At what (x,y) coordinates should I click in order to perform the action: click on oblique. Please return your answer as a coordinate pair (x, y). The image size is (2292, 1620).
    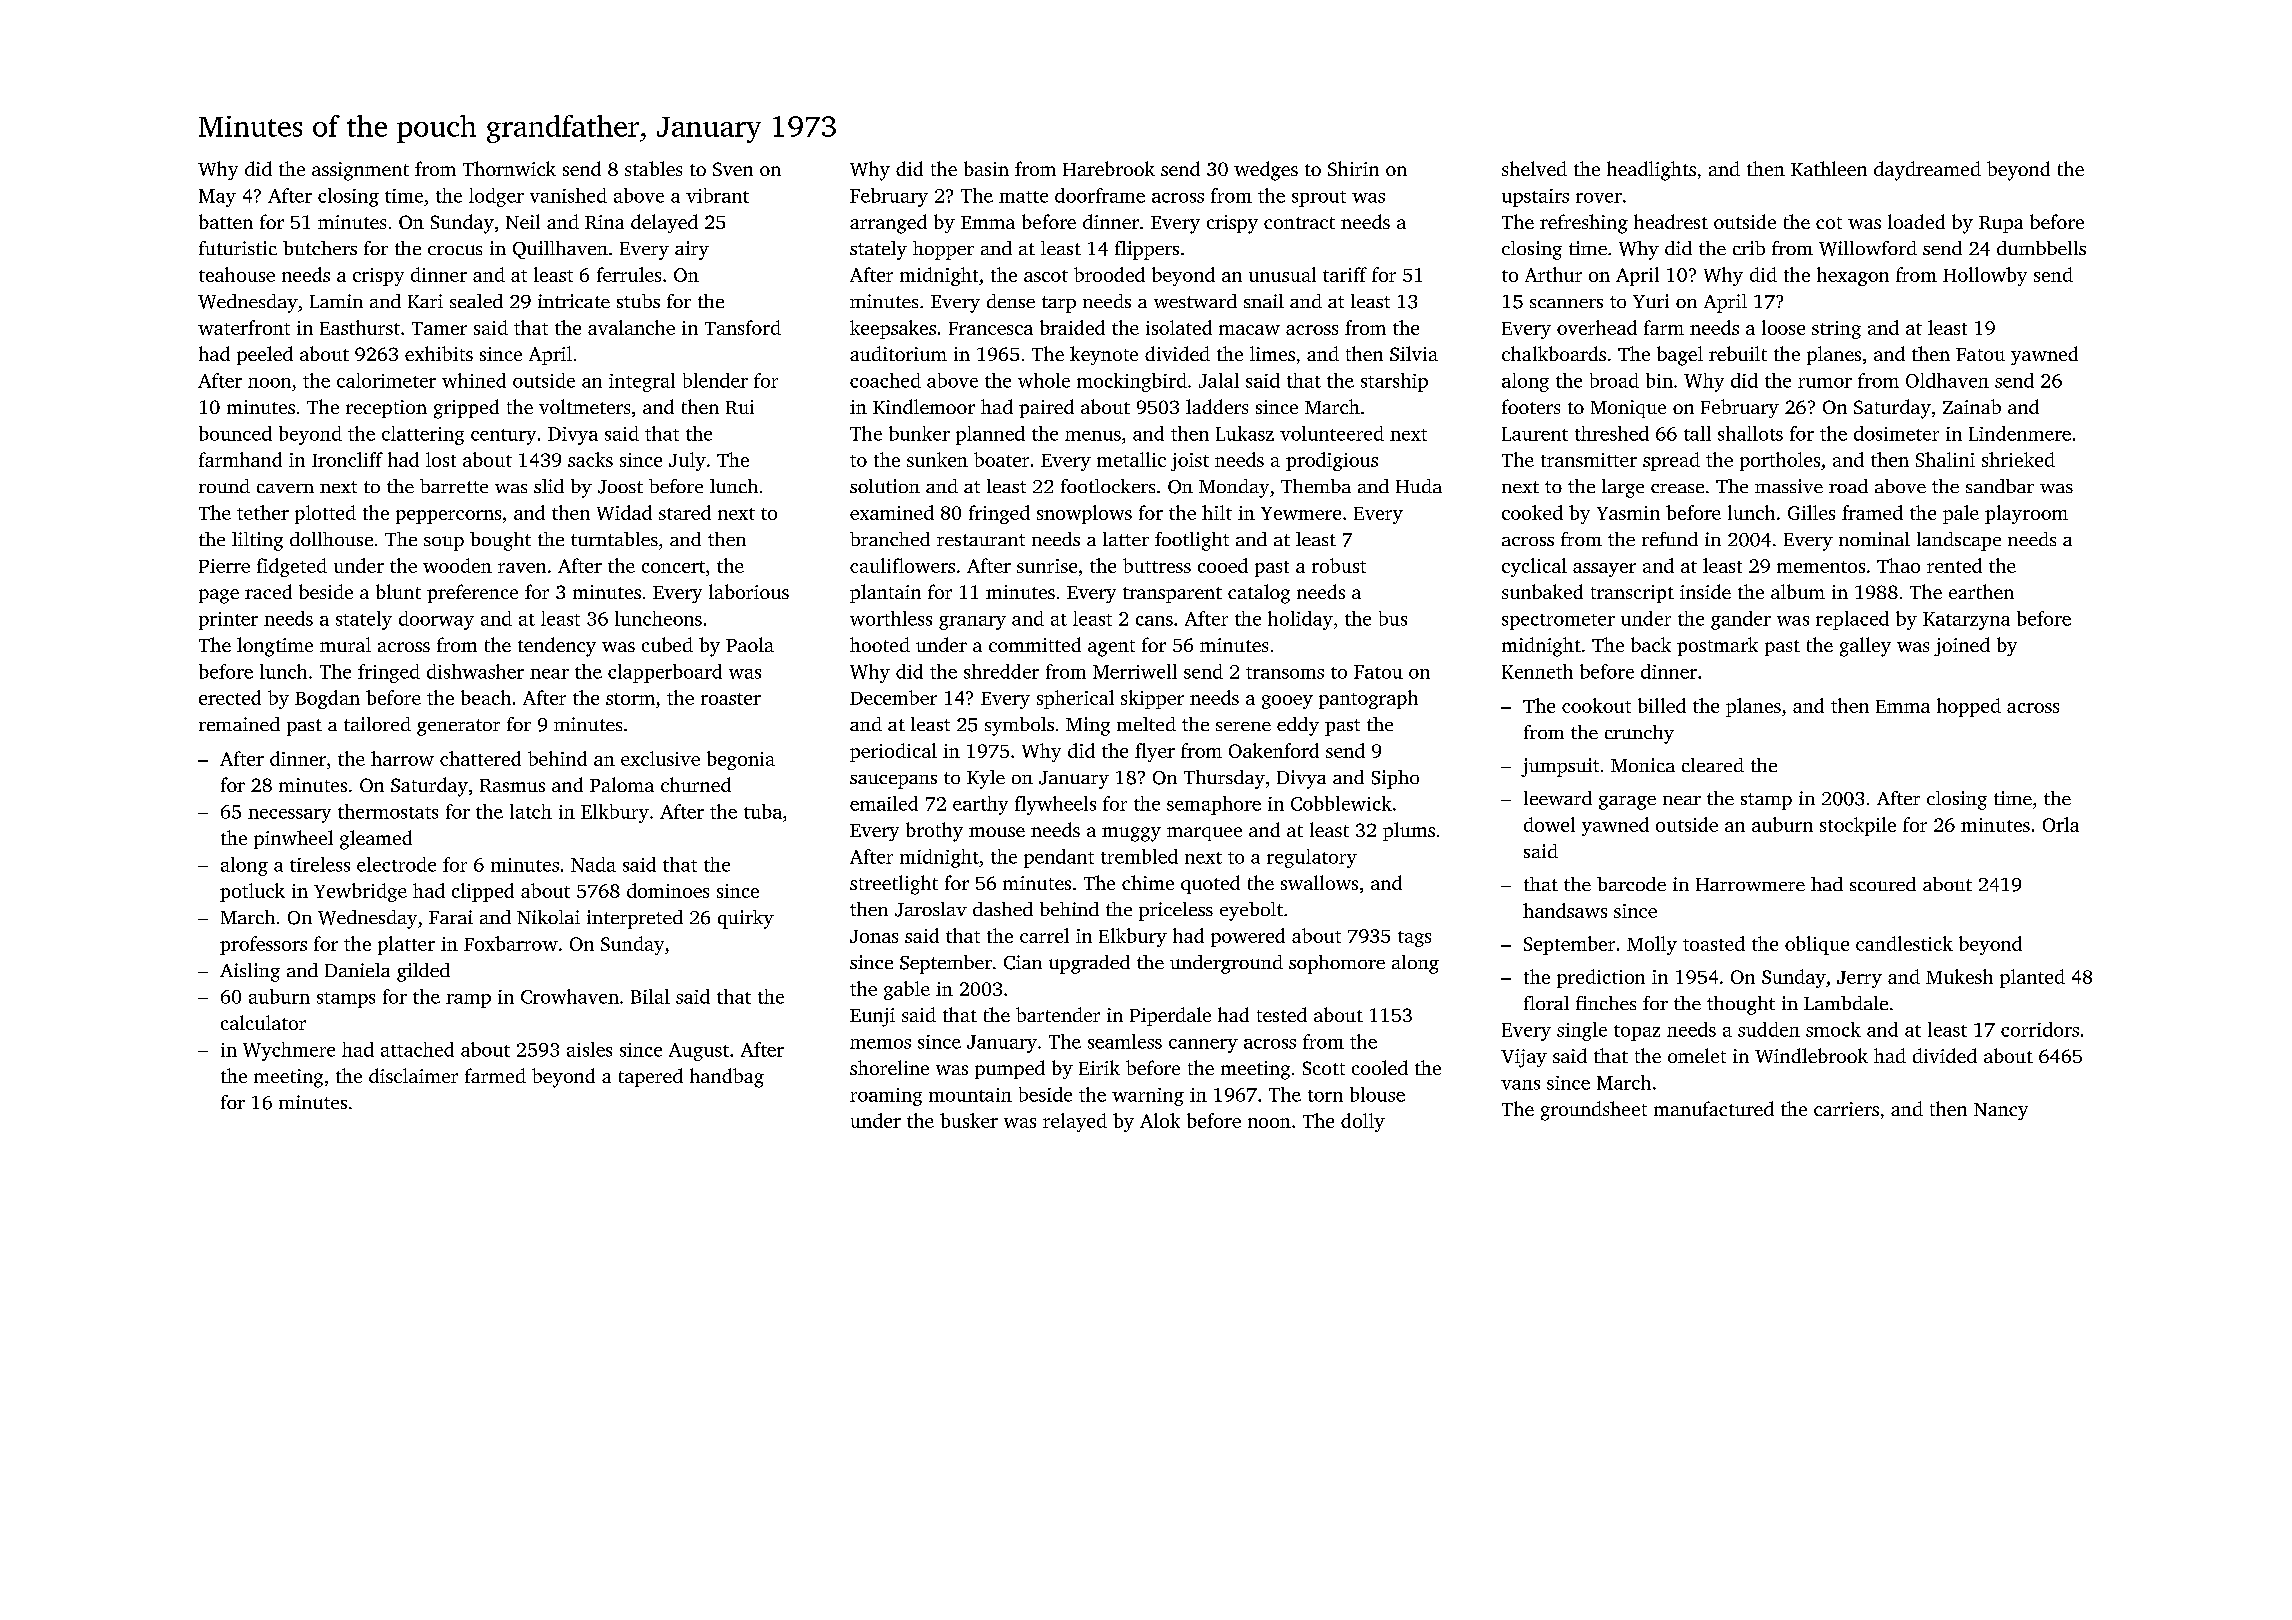
    Looking at the image, I should click on (1817, 945).
